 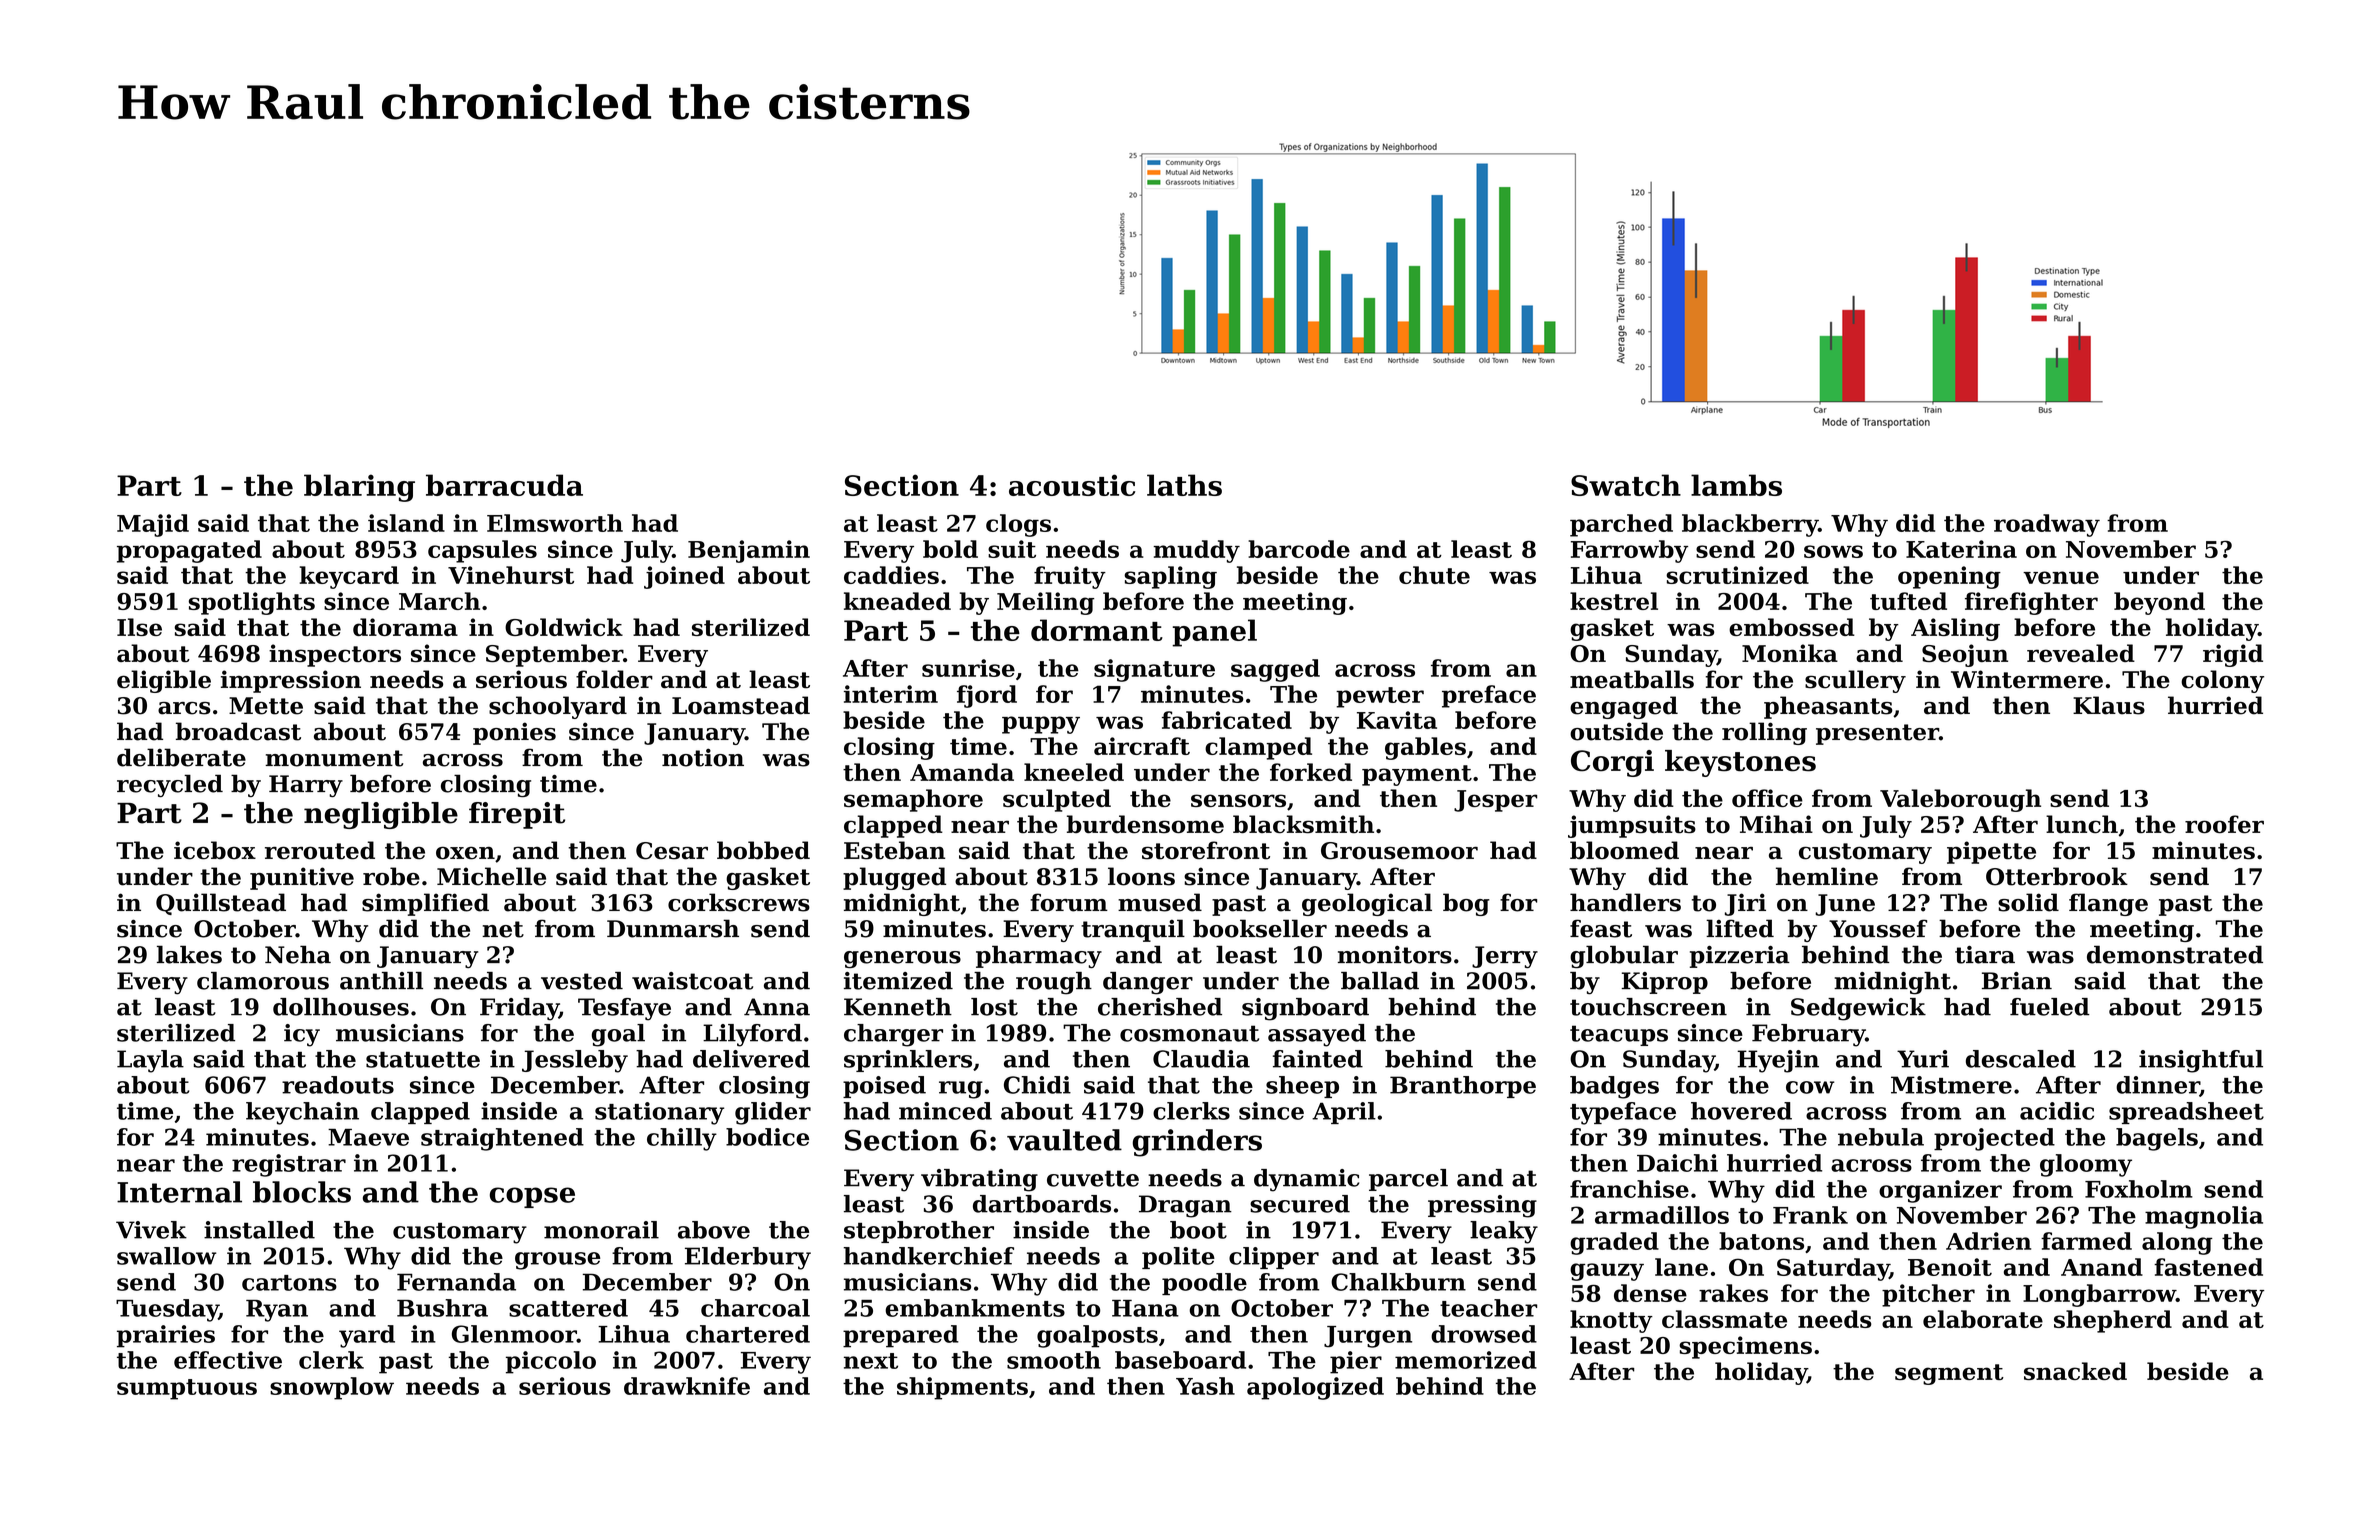 I want to click on blacksmith, so click(x=1303, y=824).
